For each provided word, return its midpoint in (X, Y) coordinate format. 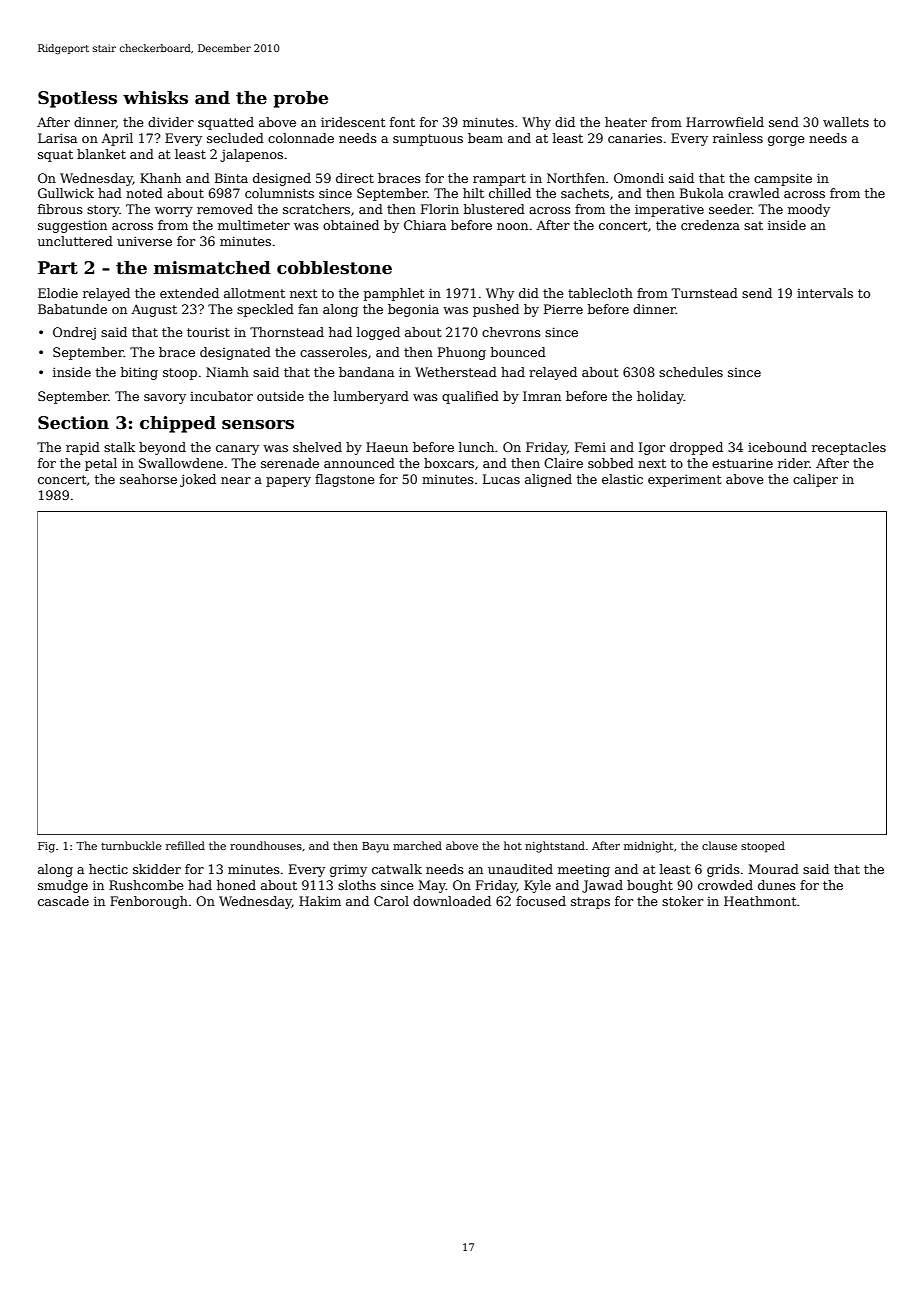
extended (189, 293)
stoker (682, 901)
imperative (669, 210)
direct (355, 178)
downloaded (452, 901)
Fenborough (149, 902)
